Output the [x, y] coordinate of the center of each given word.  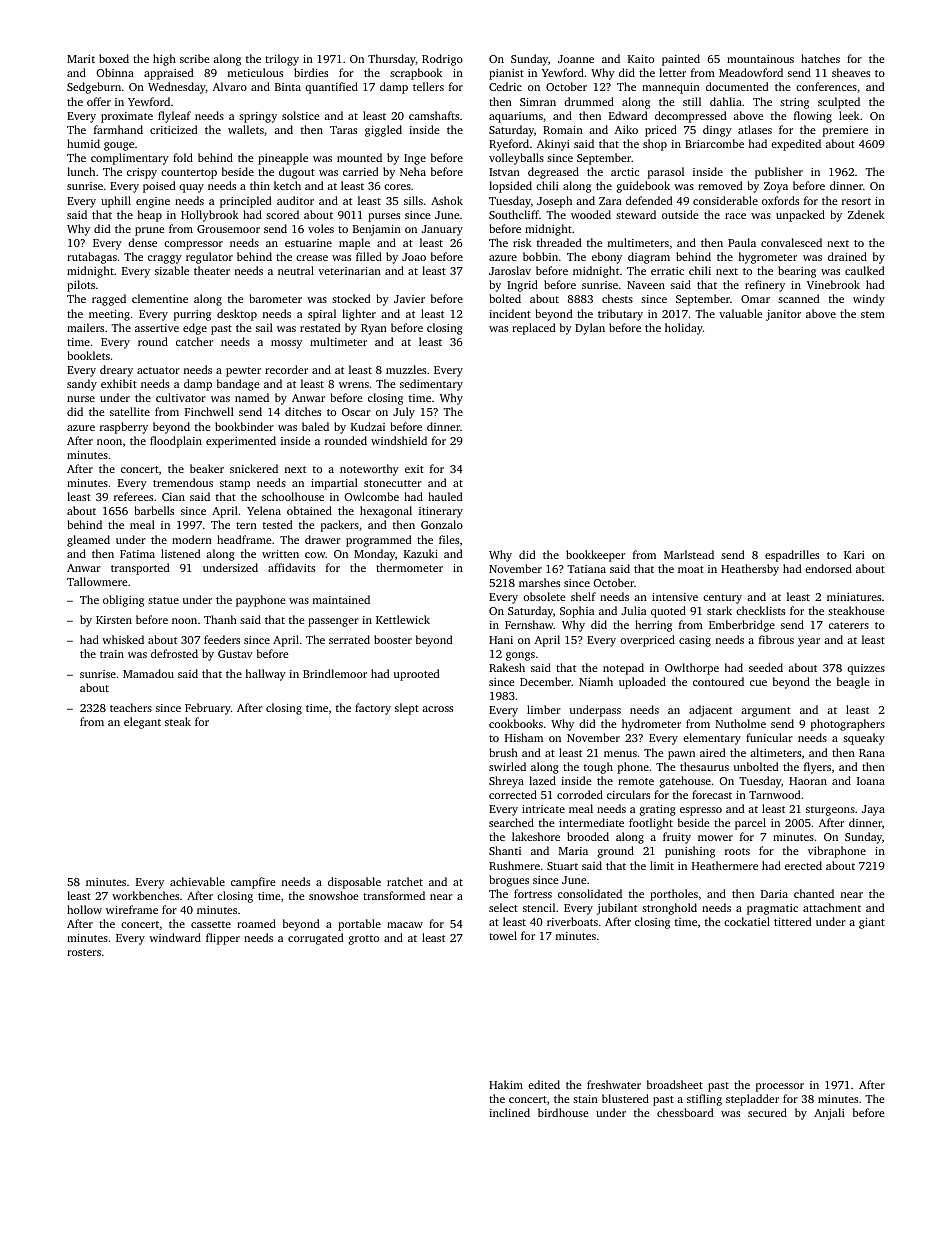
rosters [84, 952]
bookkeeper [595, 556]
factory [373, 709]
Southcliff [514, 214]
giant [872, 923]
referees [133, 496]
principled [245, 202]
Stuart [562, 866]
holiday [684, 329]
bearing [797, 272]
